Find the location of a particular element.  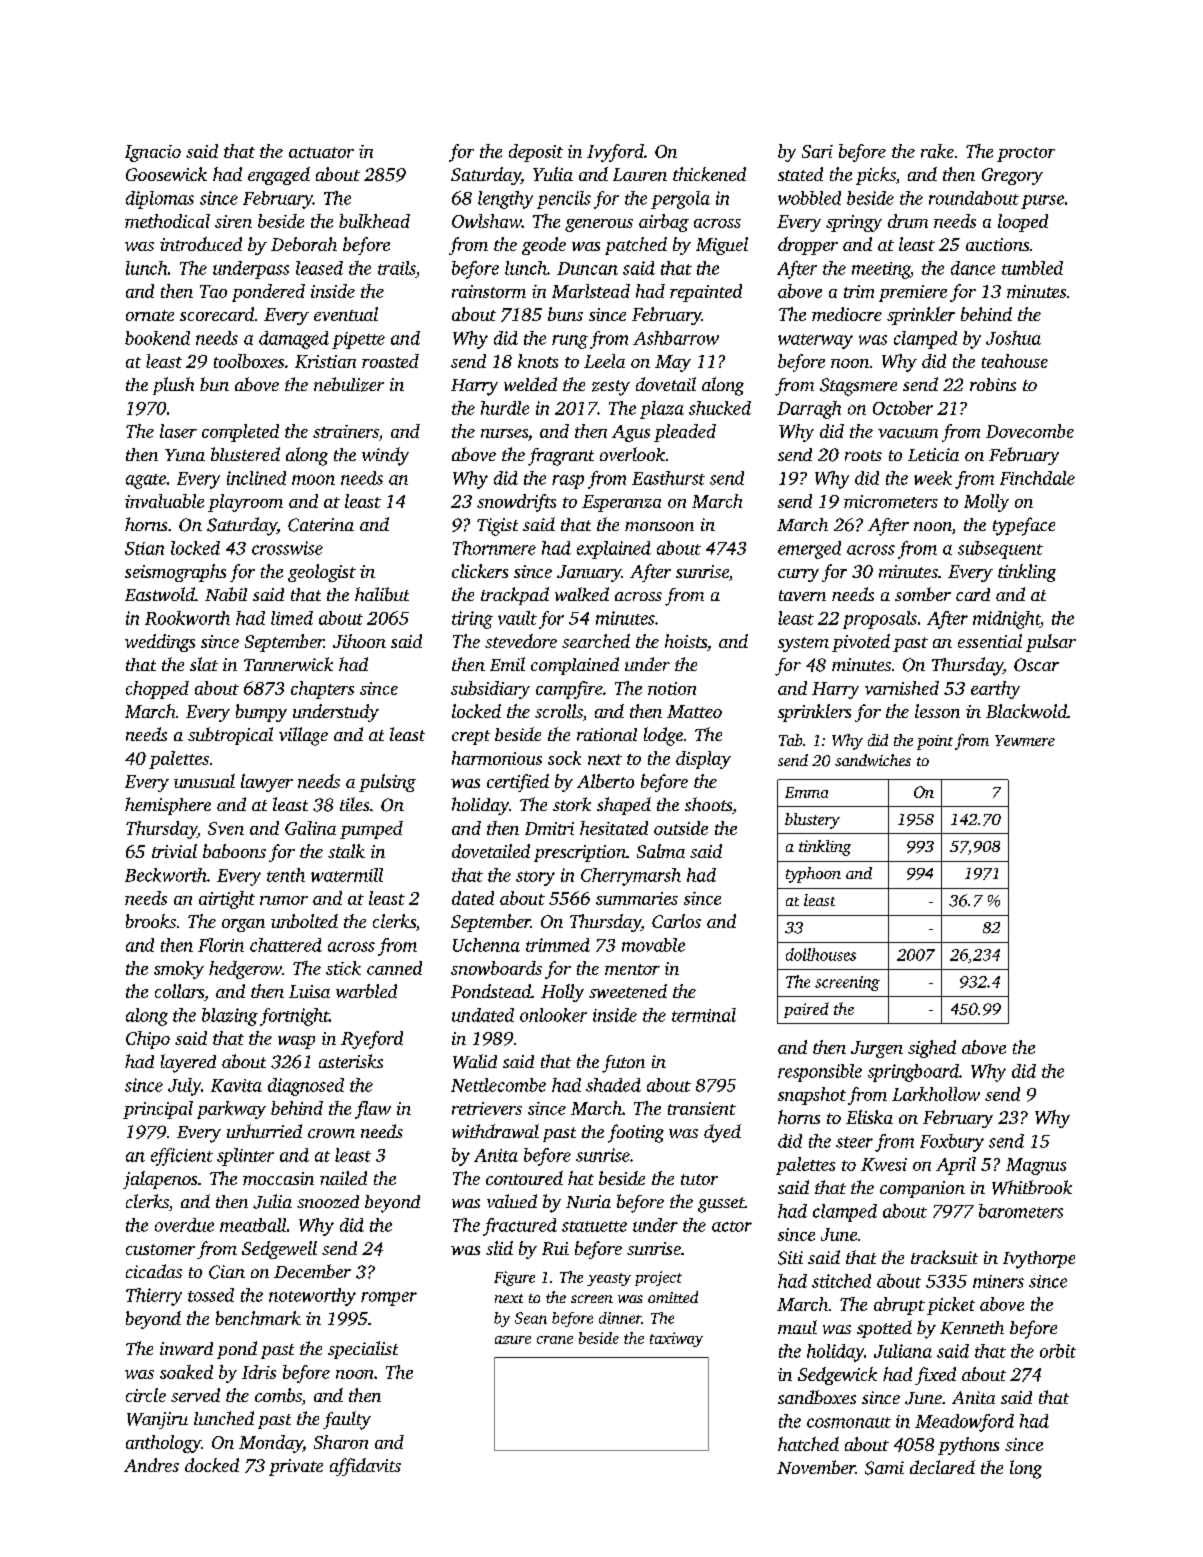

Kenneth is located at coordinates (972, 1328).
